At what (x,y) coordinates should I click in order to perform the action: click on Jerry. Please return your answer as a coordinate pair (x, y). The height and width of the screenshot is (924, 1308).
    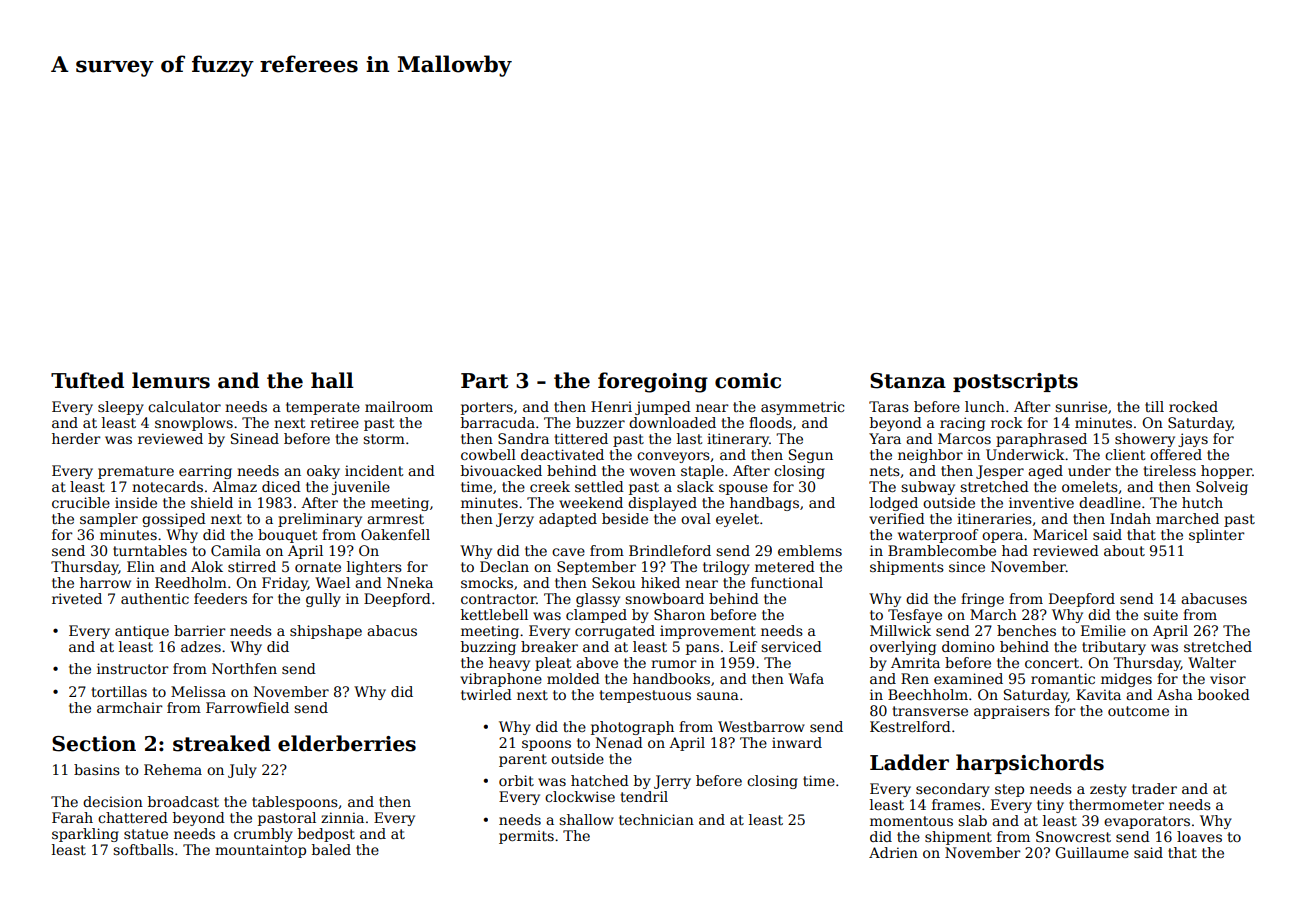
    Looking at the image, I should click on (672, 782).
